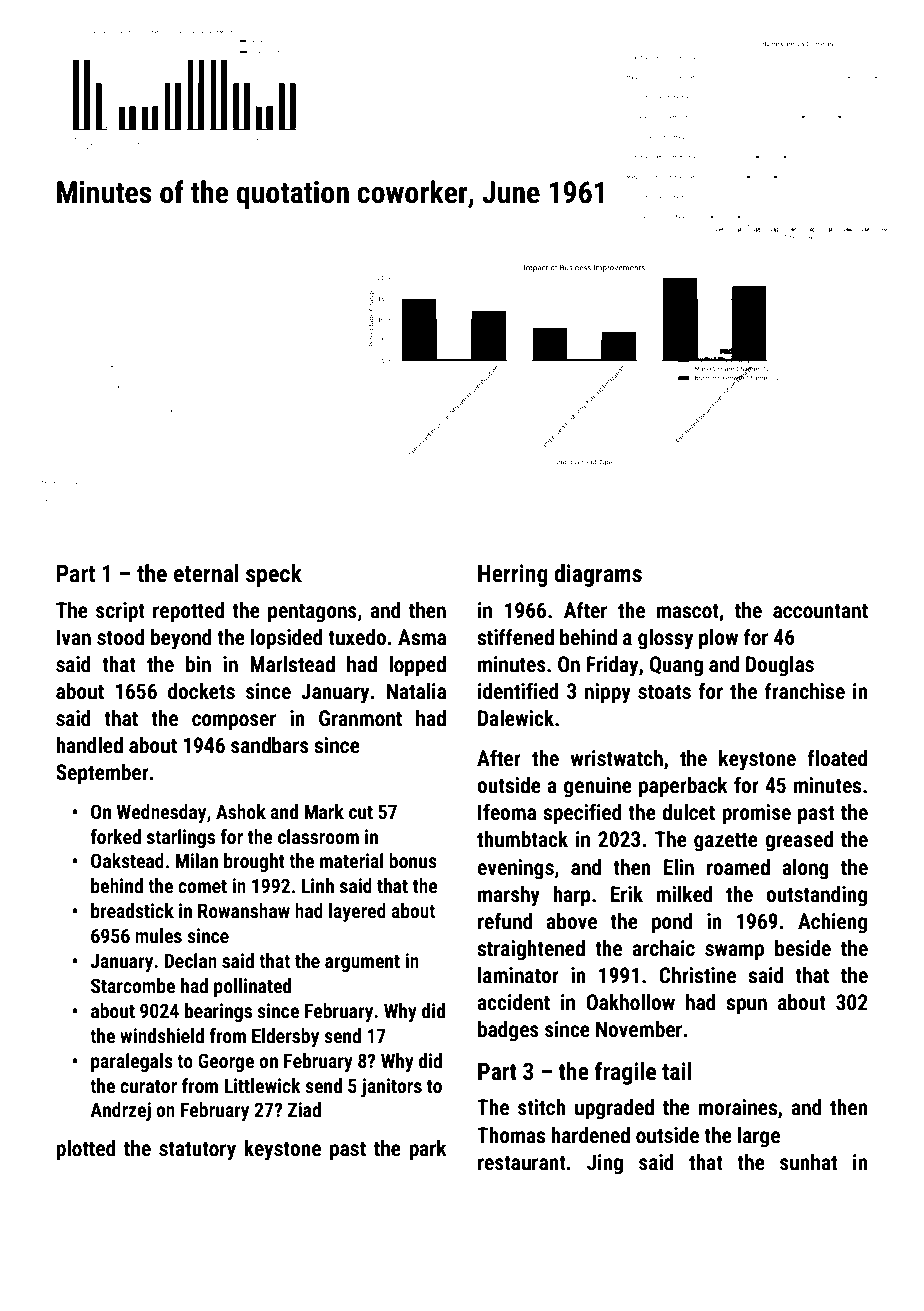 The image size is (924, 1311). Describe the element at coordinates (738, 1107) in the page. I see `moraines` at that location.
